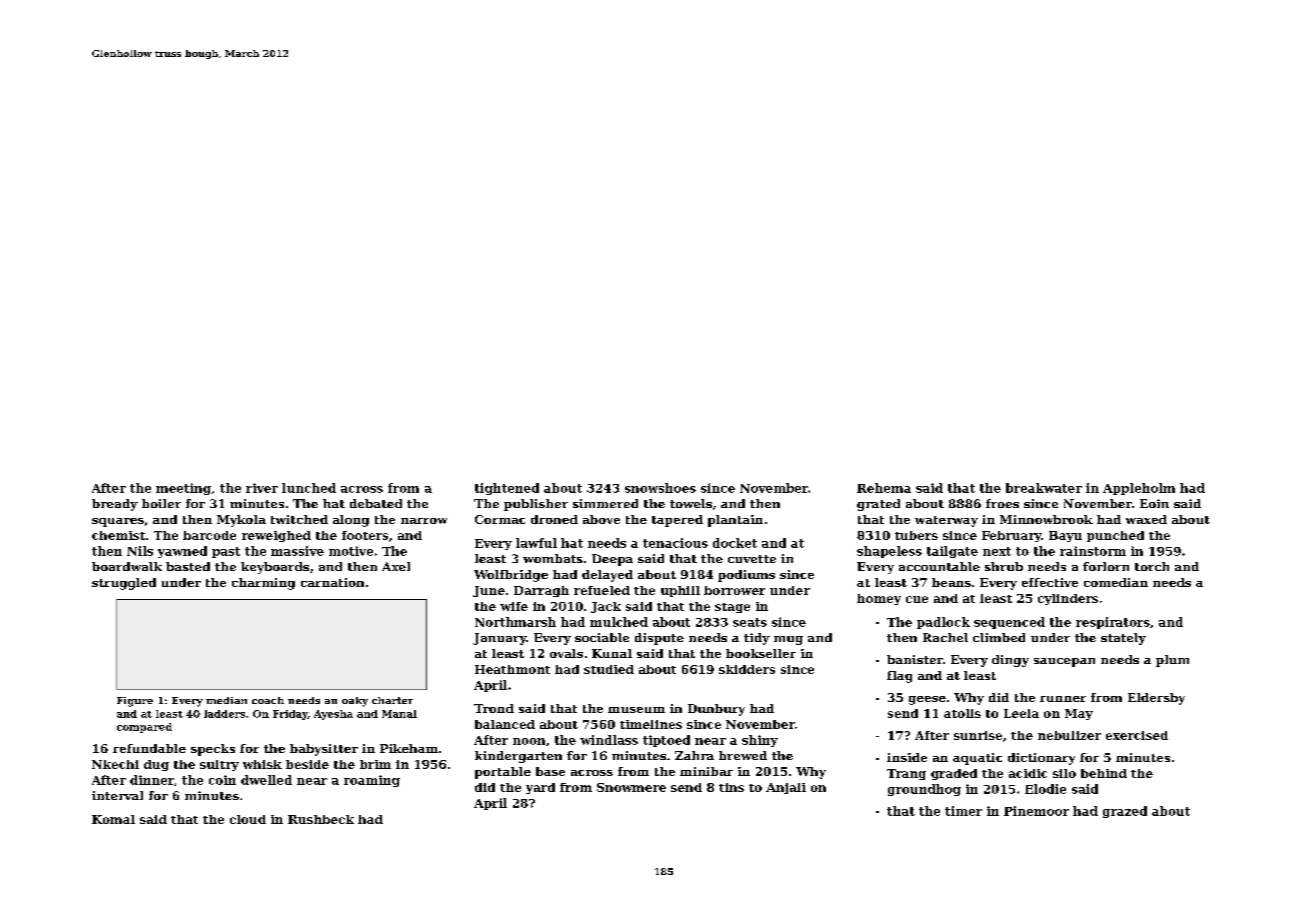  I want to click on Northmarsh, so click(515, 622).
